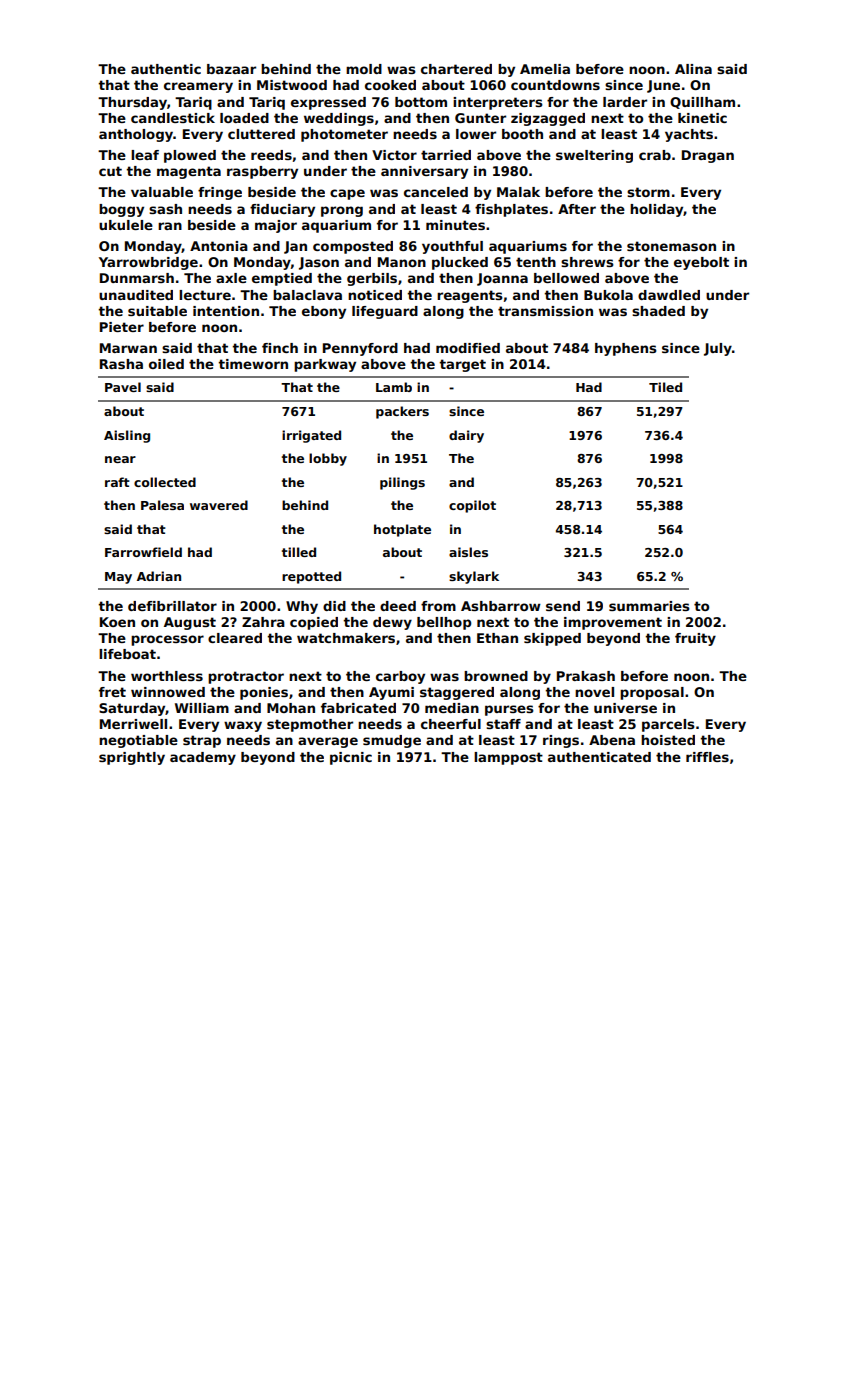 The height and width of the screenshot is (1400, 849). I want to click on Alina, so click(693, 69).
